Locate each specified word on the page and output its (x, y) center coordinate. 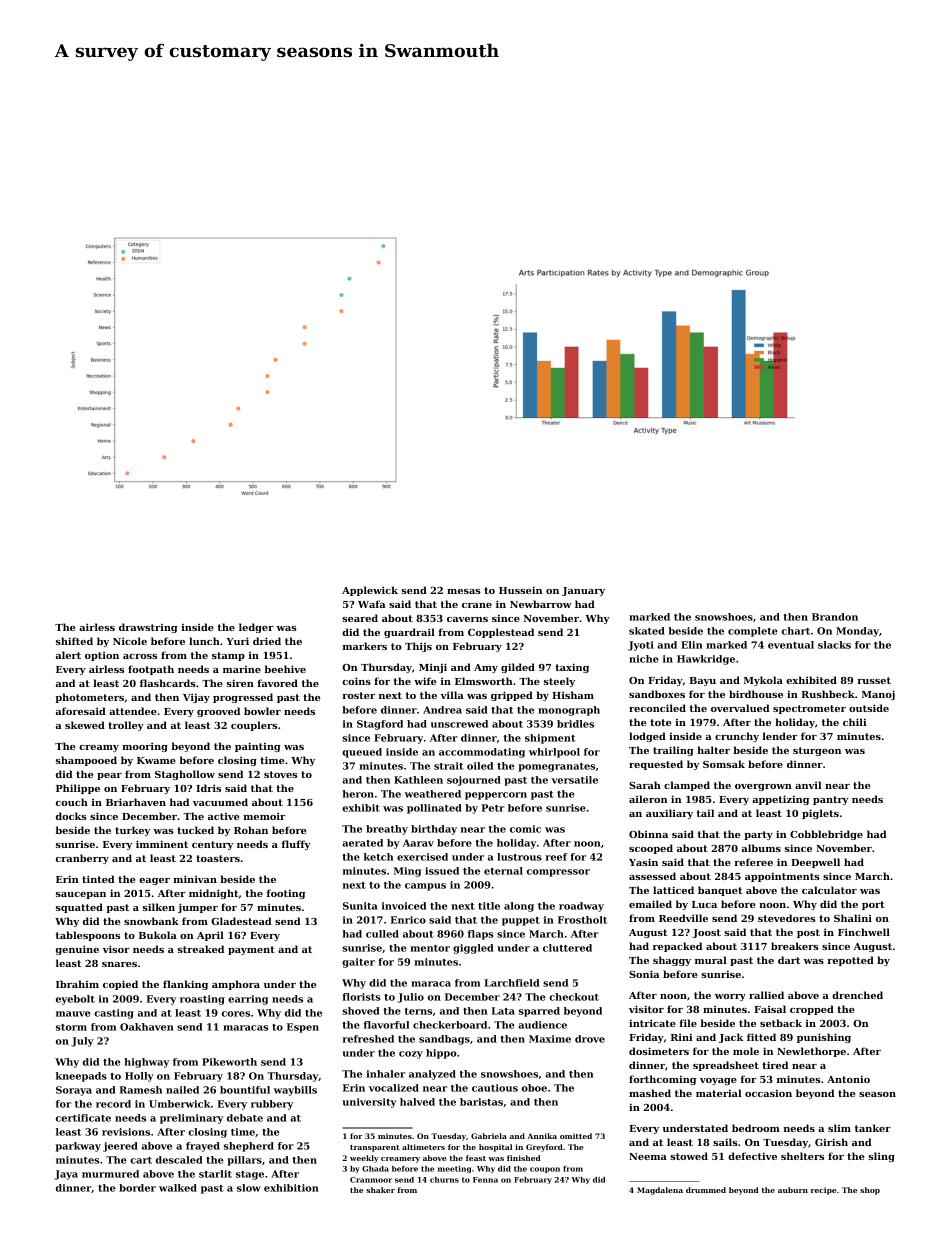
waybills (295, 1091)
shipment (550, 739)
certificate (83, 1118)
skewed (85, 725)
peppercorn (496, 796)
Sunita (360, 906)
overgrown (763, 787)
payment (251, 950)
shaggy (672, 961)
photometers (90, 698)
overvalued (740, 708)
